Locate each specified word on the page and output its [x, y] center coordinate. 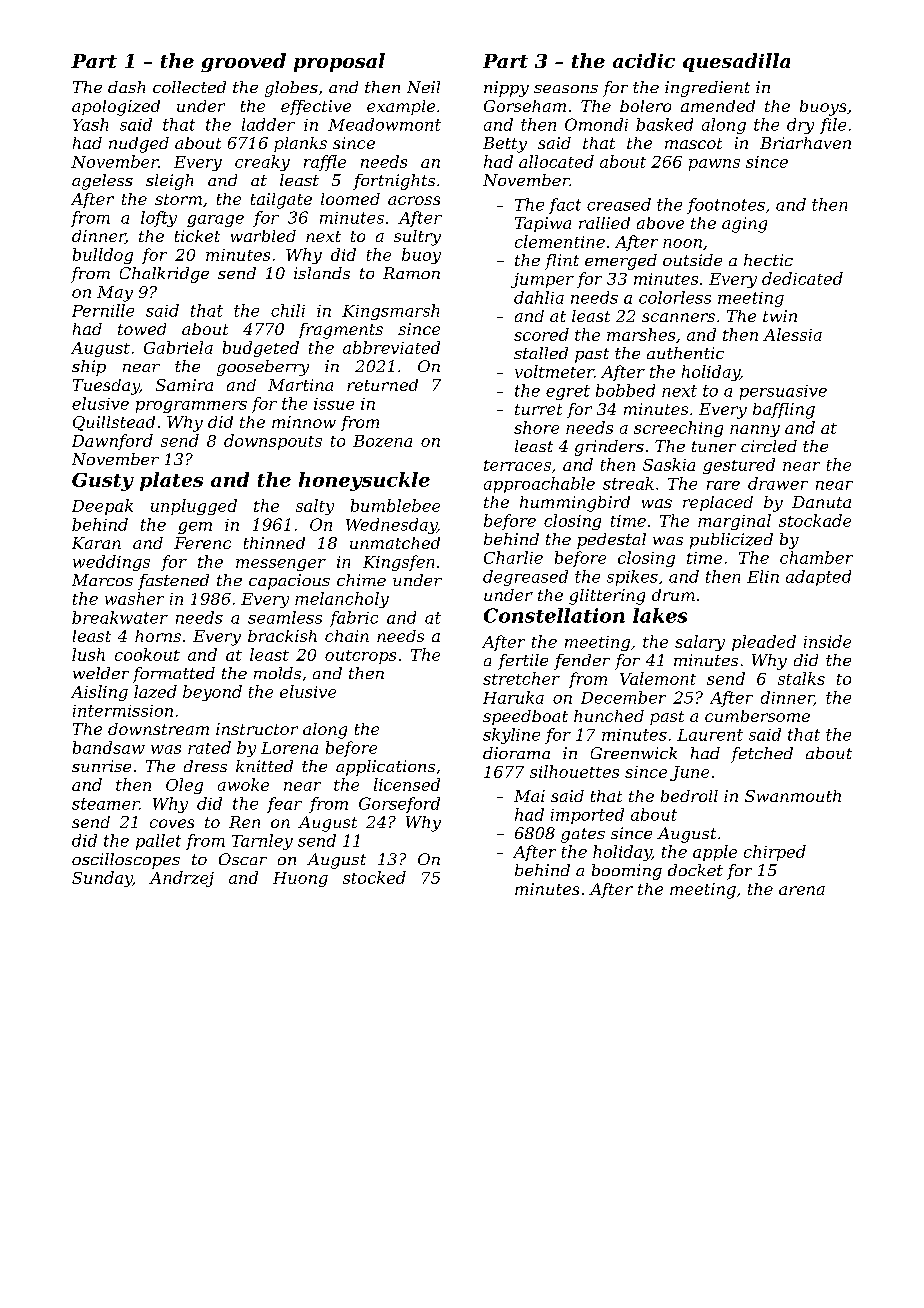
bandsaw [109, 747]
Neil [423, 87]
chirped [775, 853]
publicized [731, 541]
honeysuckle [364, 481]
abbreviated [391, 347]
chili [288, 310]
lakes [660, 615]
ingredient [707, 89]
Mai [529, 796]
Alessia [792, 334]
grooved [243, 62]
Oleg [184, 786]
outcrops [360, 657]
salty [315, 507]
